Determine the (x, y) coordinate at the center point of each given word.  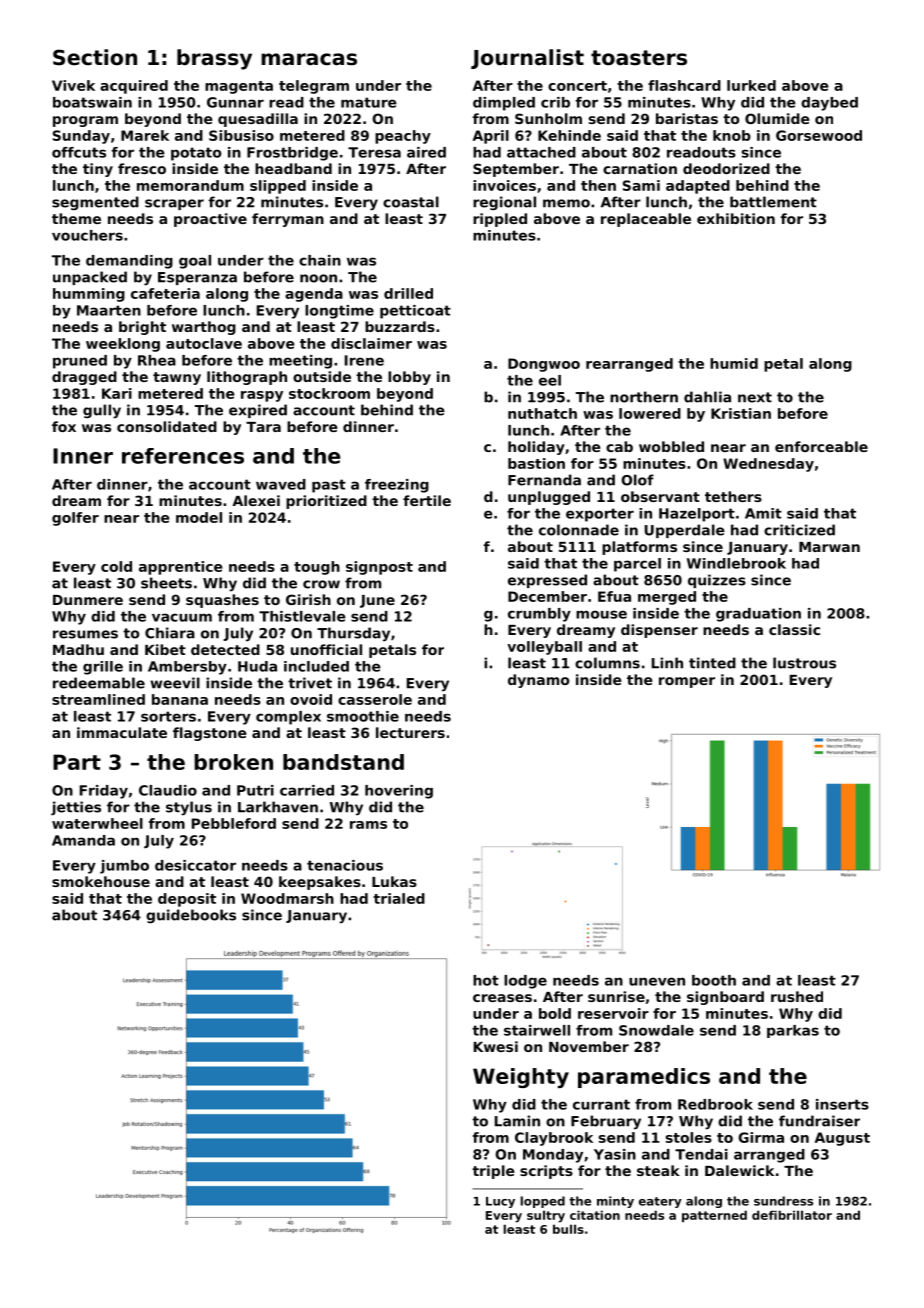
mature (369, 102)
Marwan (829, 547)
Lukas (394, 881)
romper (687, 682)
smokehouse (101, 881)
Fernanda (544, 480)
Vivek (73, 85)
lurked (751, 85)
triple (493, 1172)
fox (64, 426)
